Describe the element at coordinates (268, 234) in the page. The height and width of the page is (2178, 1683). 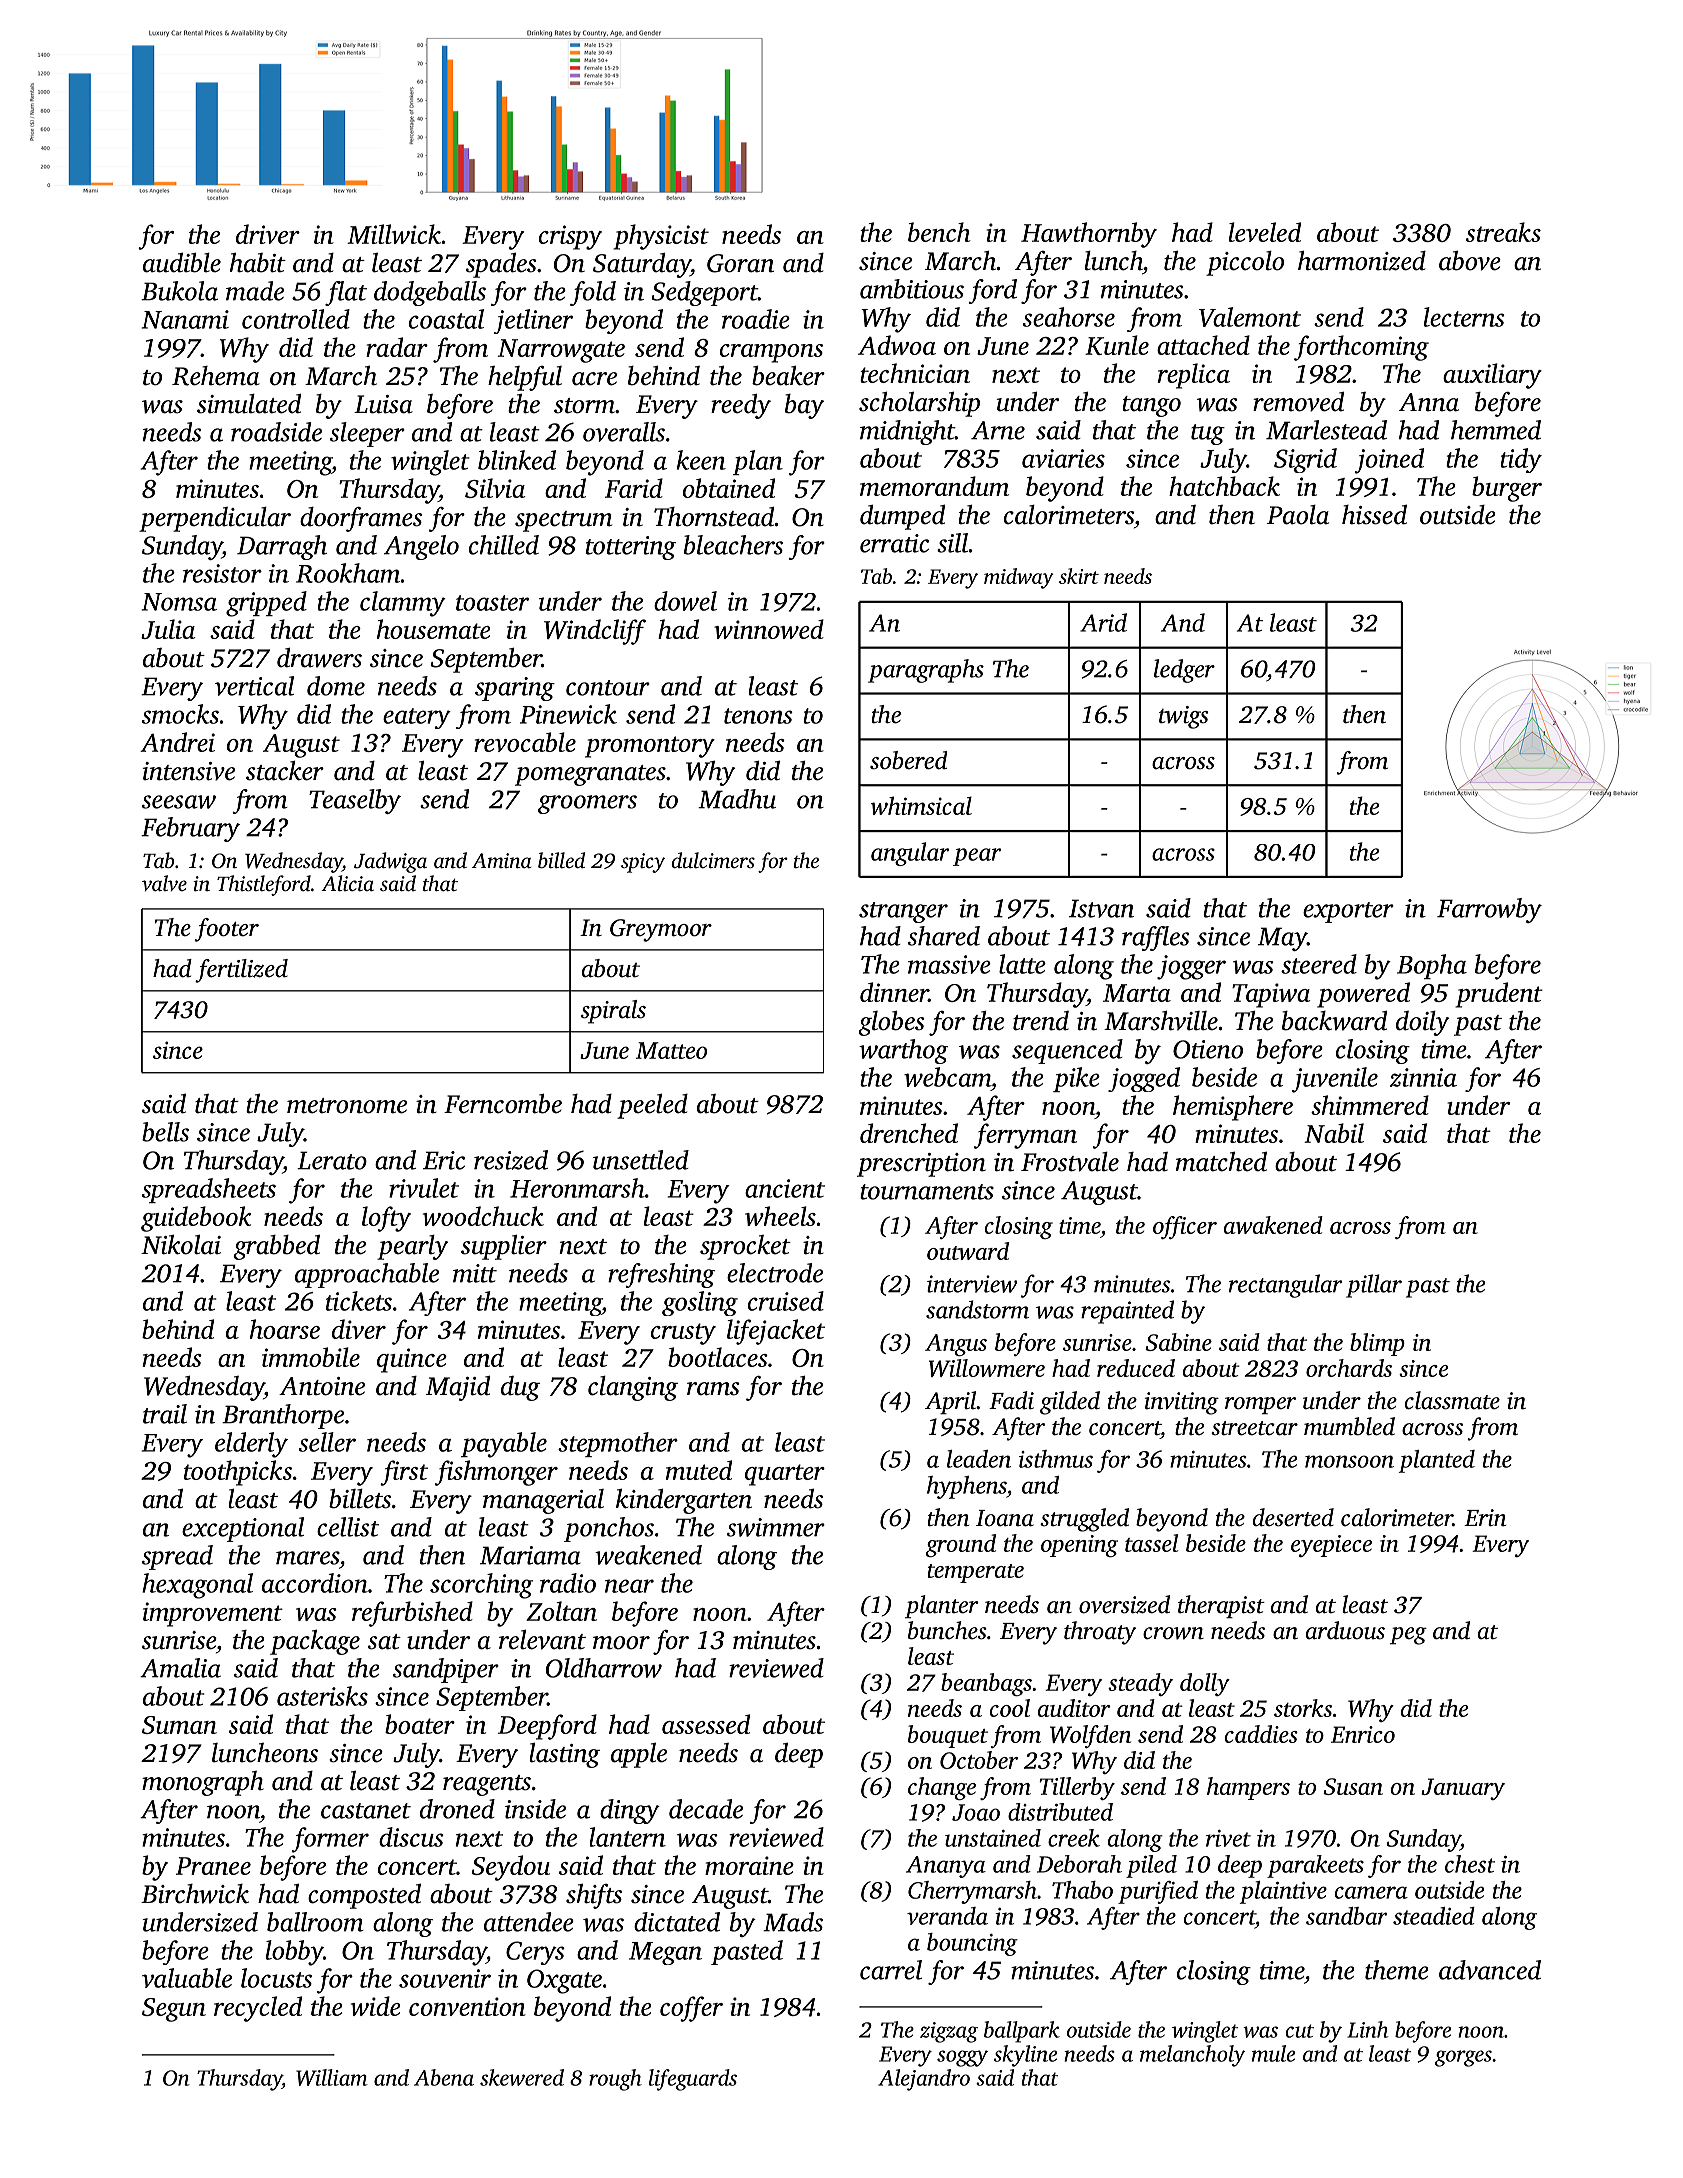
I see `driver` at that location.
